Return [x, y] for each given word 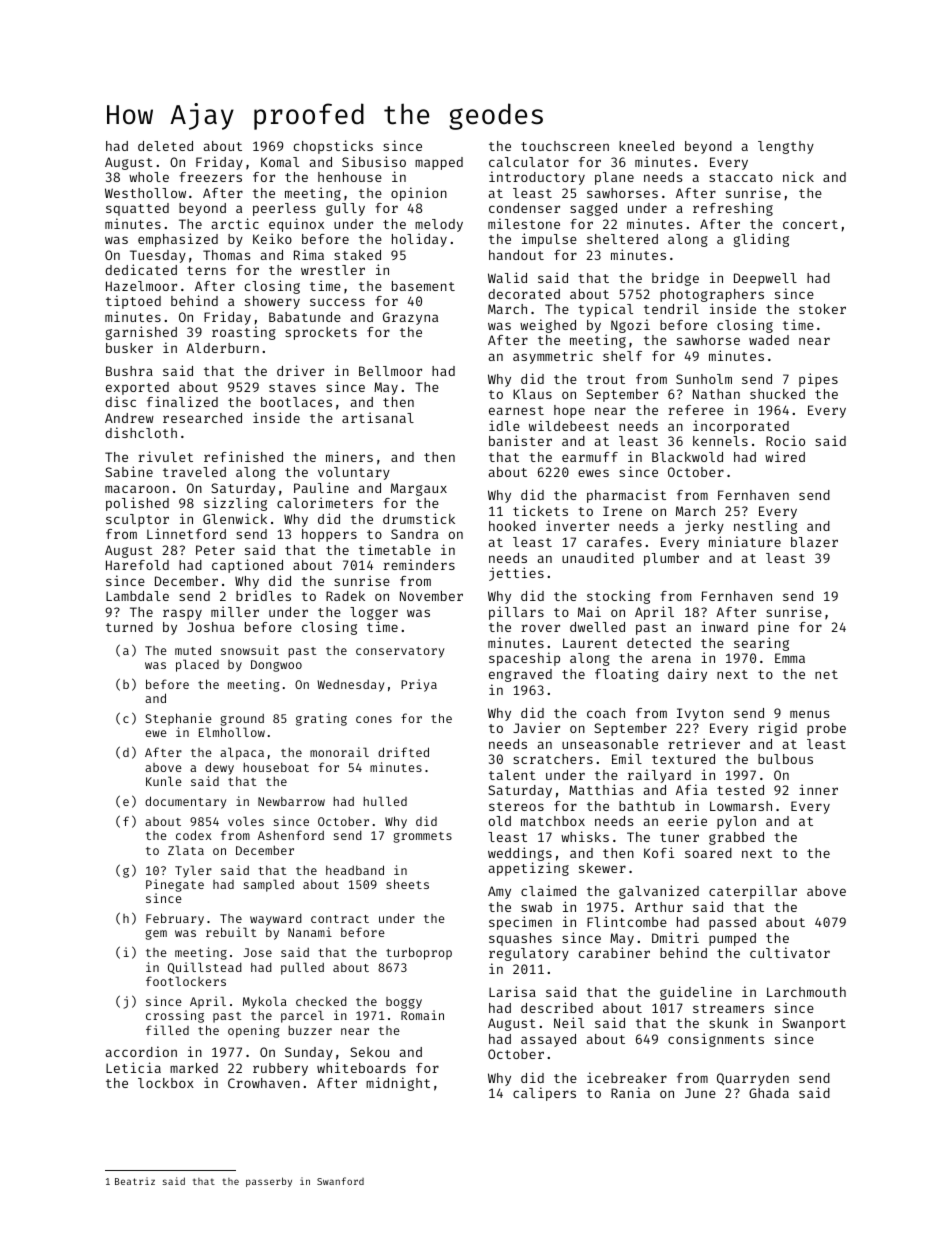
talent [512, 775]
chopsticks [333, 147]
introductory [537, 178]
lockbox [166, 1083]
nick [798, 176]
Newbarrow [291, 801]
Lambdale [137, 596]
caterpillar [753, 892]
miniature [745, 541]
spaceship [524, 659]
